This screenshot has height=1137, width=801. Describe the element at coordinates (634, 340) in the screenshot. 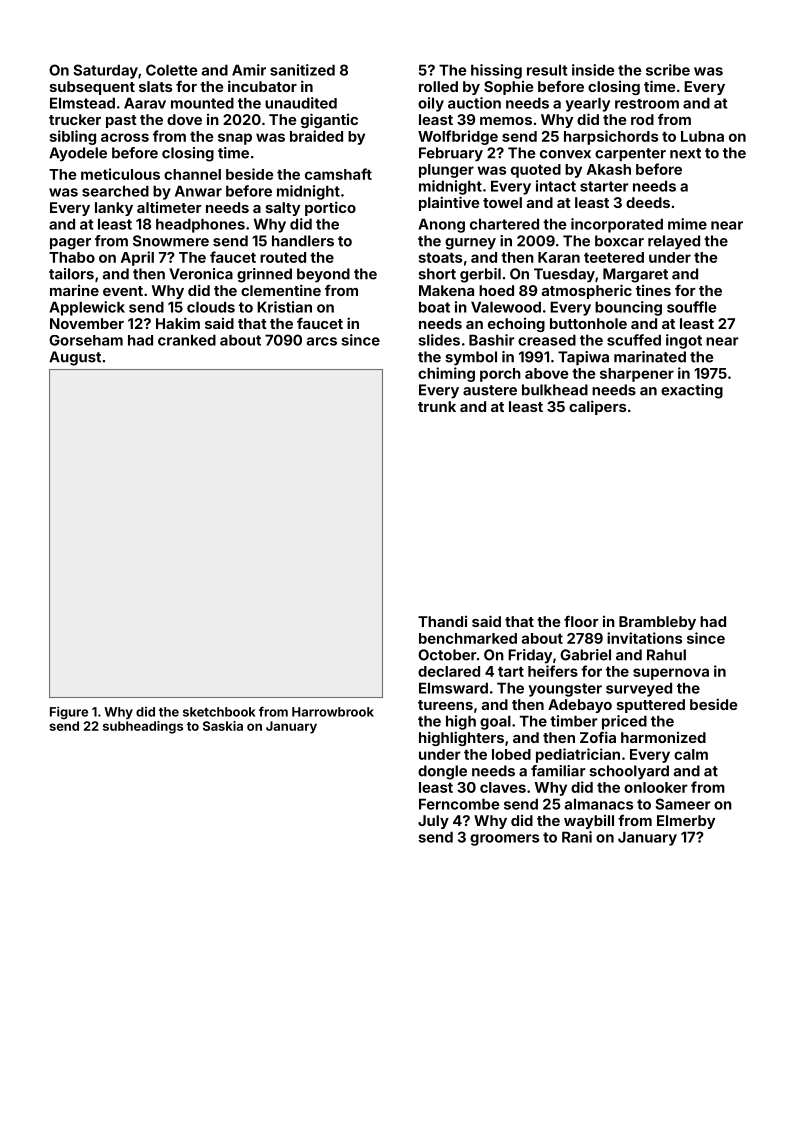

I see `scuffed` at that location.
